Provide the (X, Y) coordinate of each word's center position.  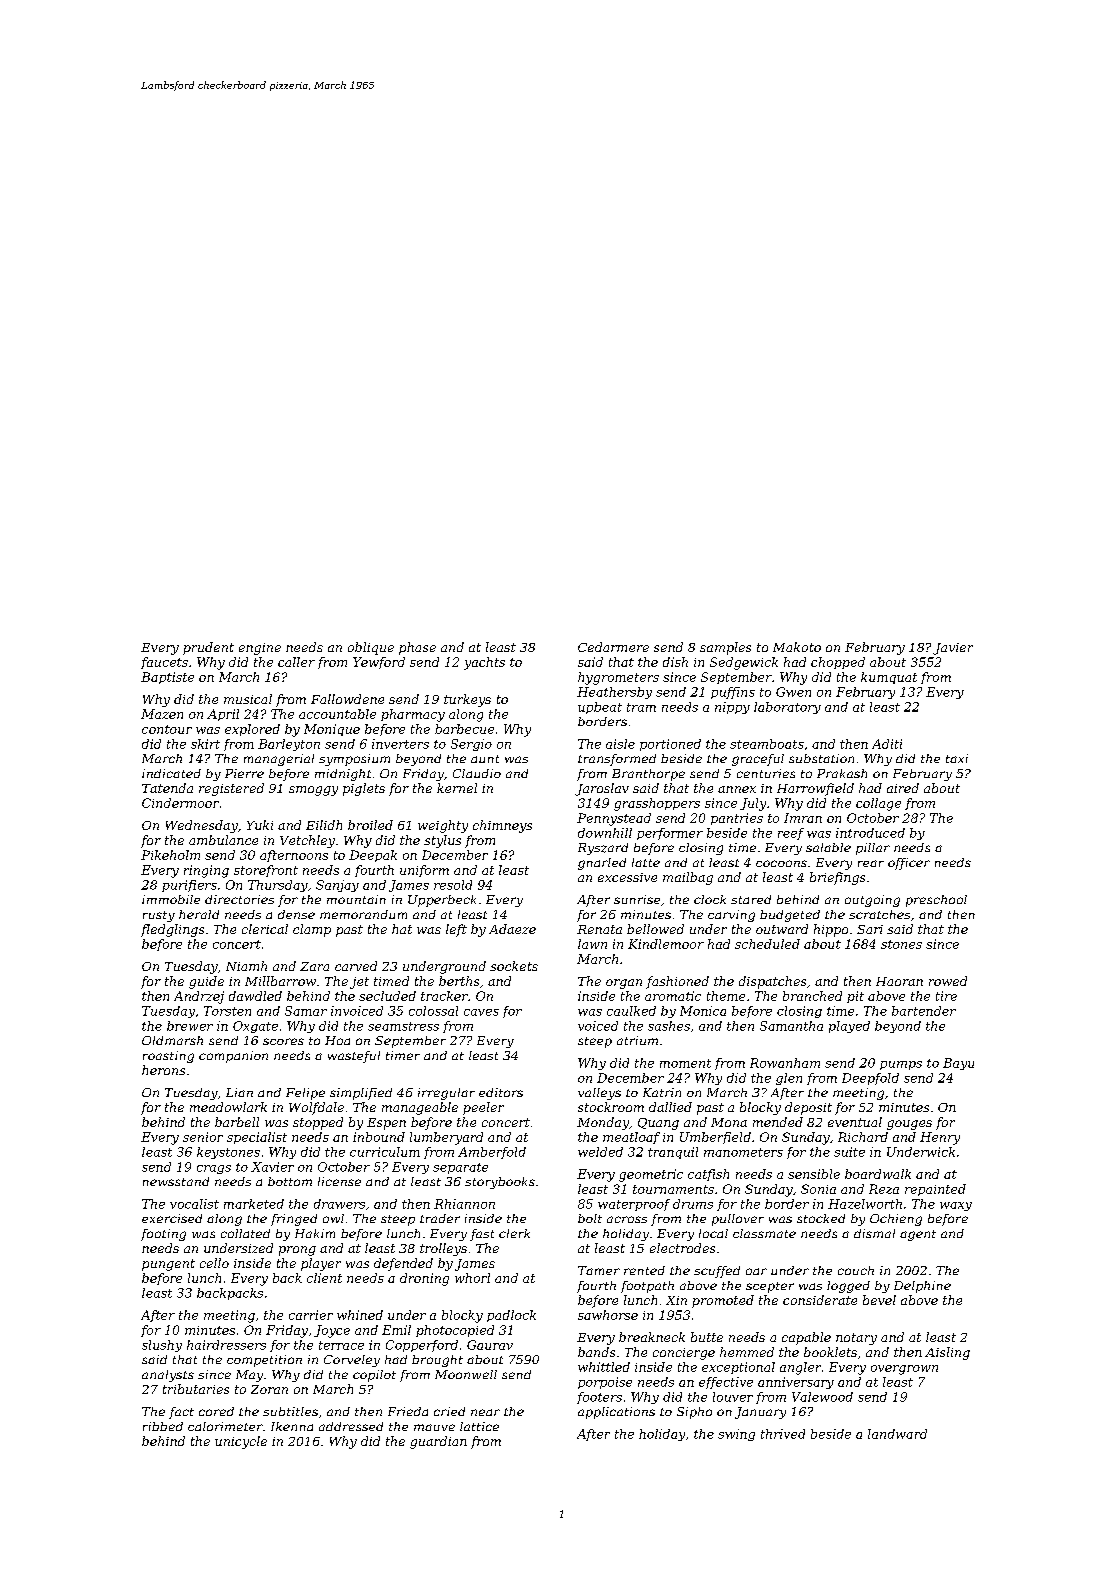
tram (641, 707)
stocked (821, 1218)
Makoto (797, 647)
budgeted (790, 916)
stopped (318, 1123)
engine (260, 649)
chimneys (502, 826)
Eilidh (324, 825)
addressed (351, 1426)
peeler (483, 1108)
